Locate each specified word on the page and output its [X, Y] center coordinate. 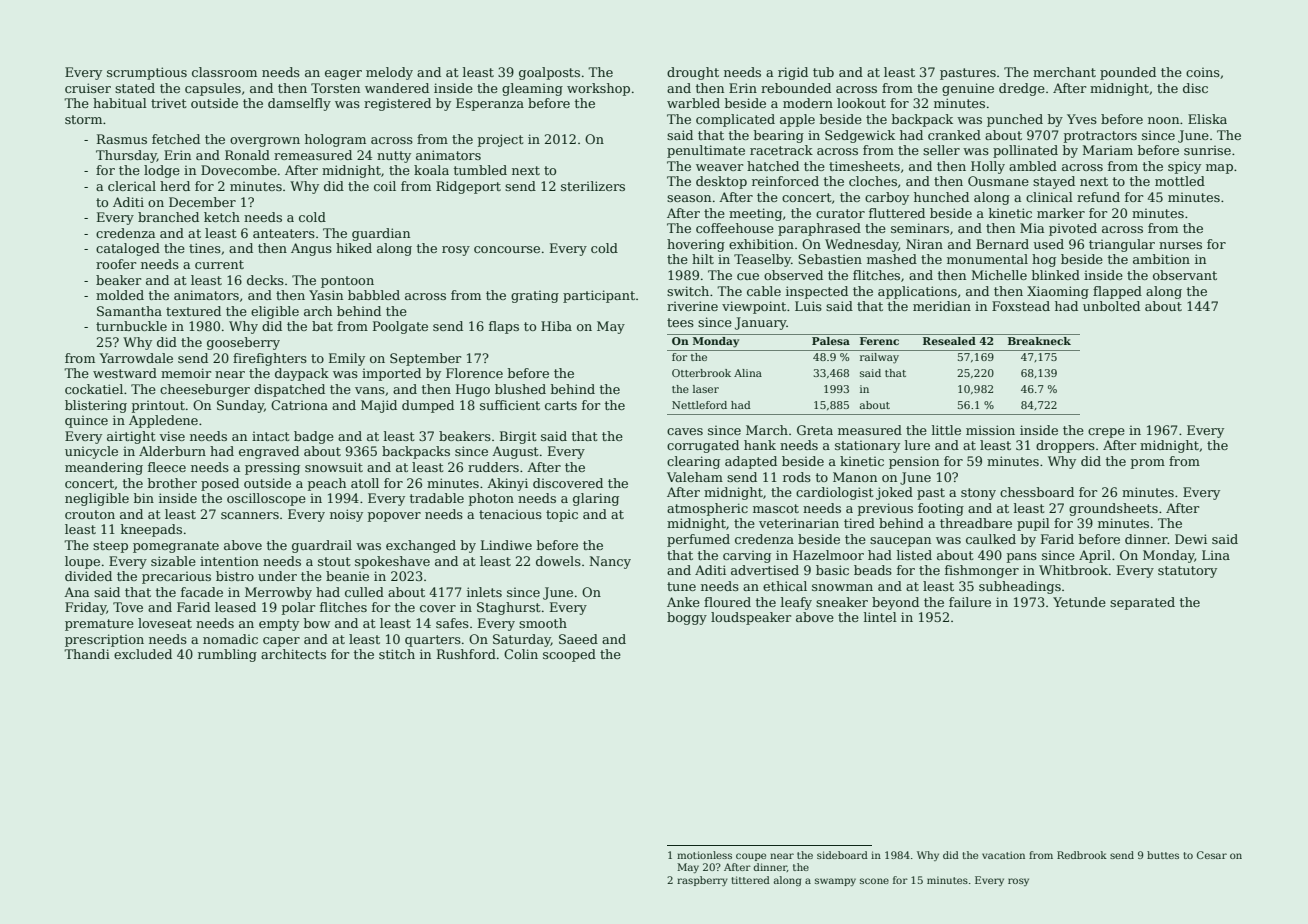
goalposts [549, 73]
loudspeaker [751, 618]
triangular [1122, 245]
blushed [520, 389]
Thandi [87, 654]
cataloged [128, 249]
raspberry [702, 881]
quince [86, 422]
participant [599, 296]
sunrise [1207, 150]
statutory [1187, 572]
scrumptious [147, 73]
